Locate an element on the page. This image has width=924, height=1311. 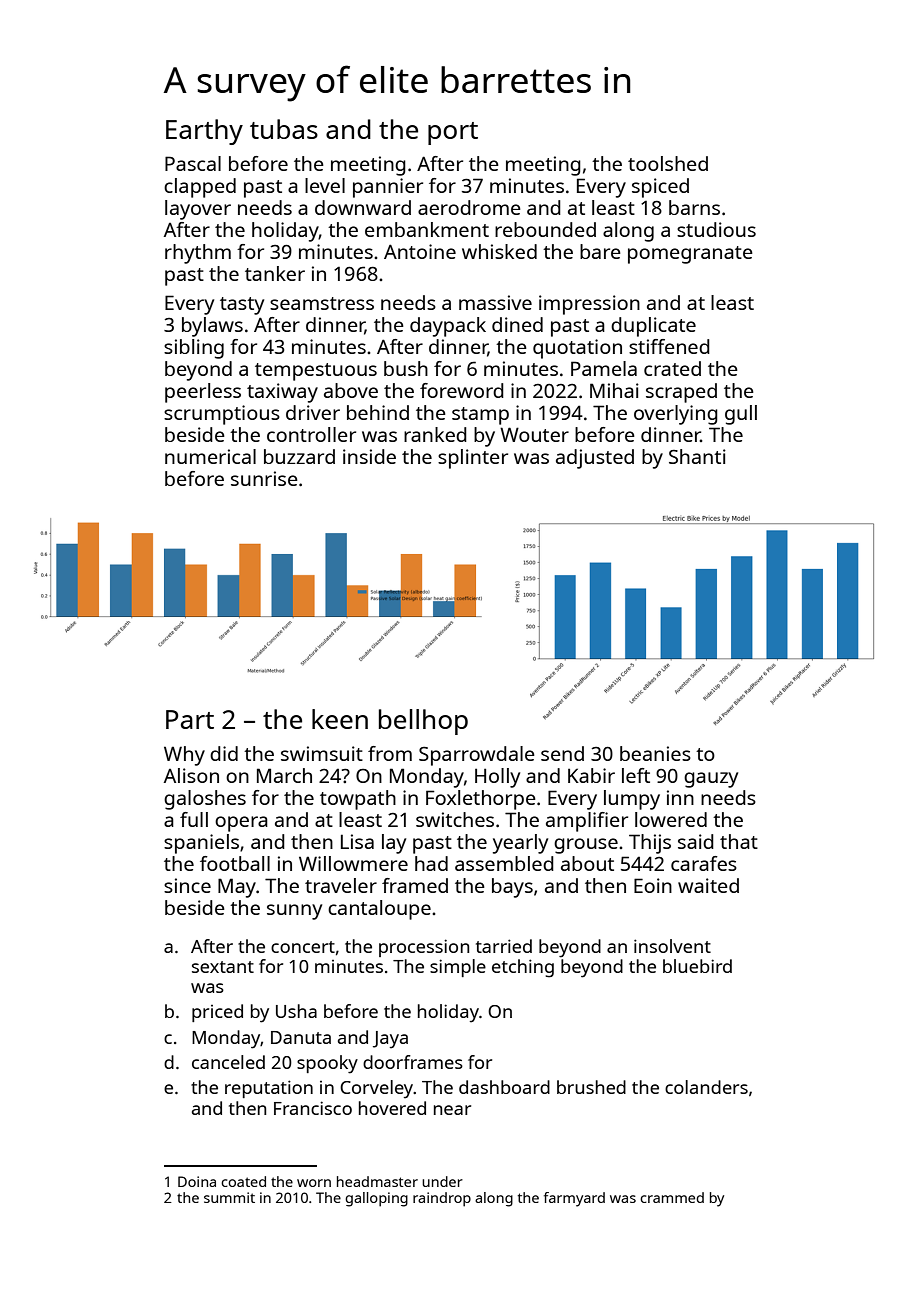
beanies is located at coordinates (655, 753).
